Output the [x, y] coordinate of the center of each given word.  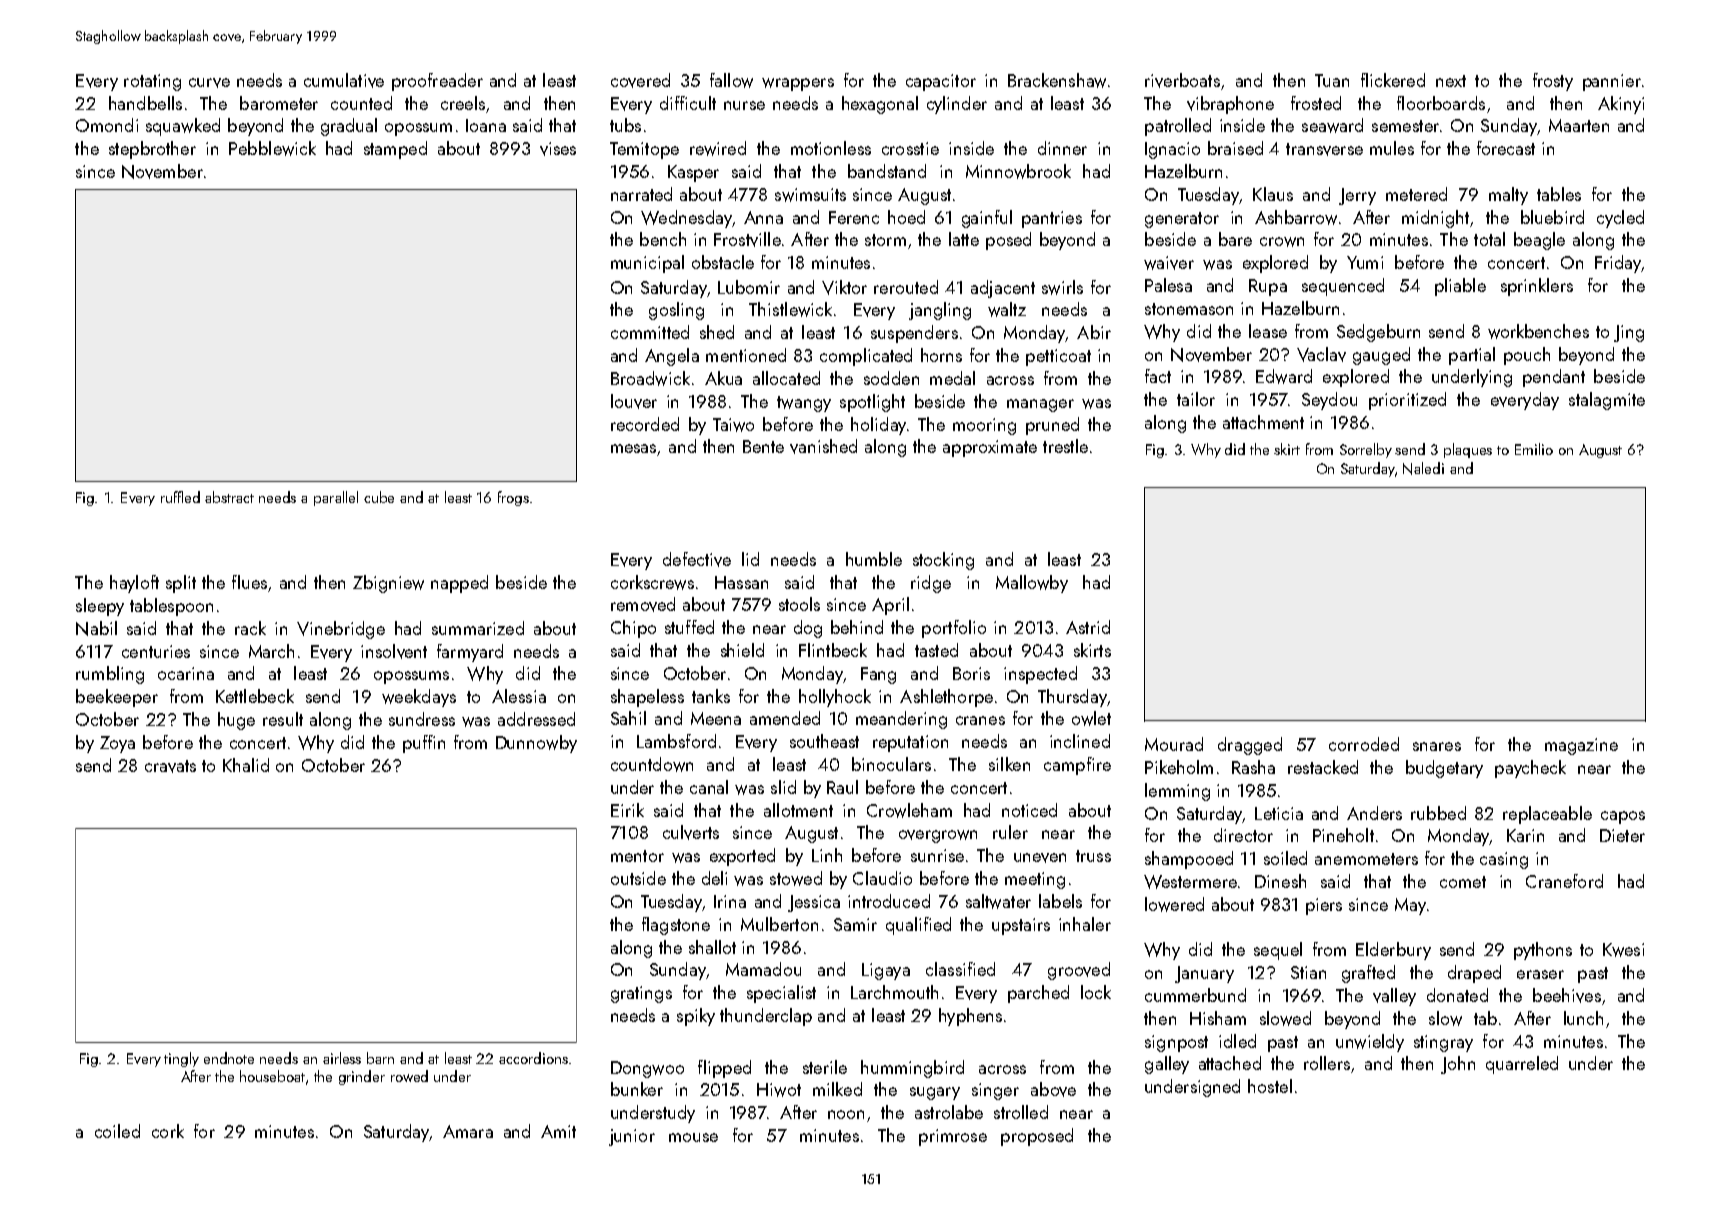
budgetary [1444, 769]
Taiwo [733, 425]
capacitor [941, 82]
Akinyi [1621, 105]
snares [1437, 746]
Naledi [1423, 468]
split [181, 584]
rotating [152, 82]
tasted [936, 650]
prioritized [1407, 401]
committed [650, 332]
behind [857, 627]
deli [714, 878]
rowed [409, 1076]
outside [638, 878]
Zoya [117, 744]
